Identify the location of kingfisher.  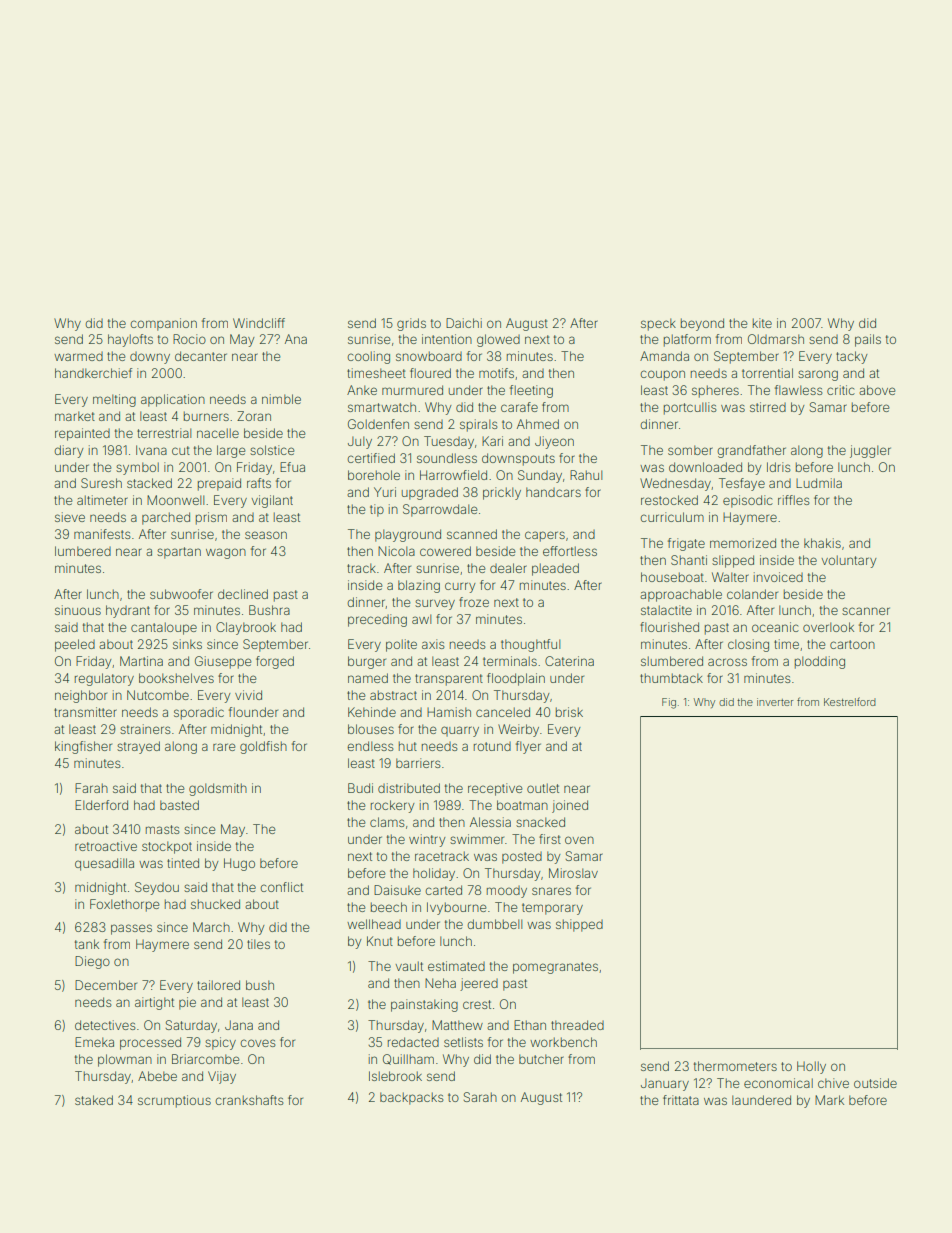
(83, 747).
